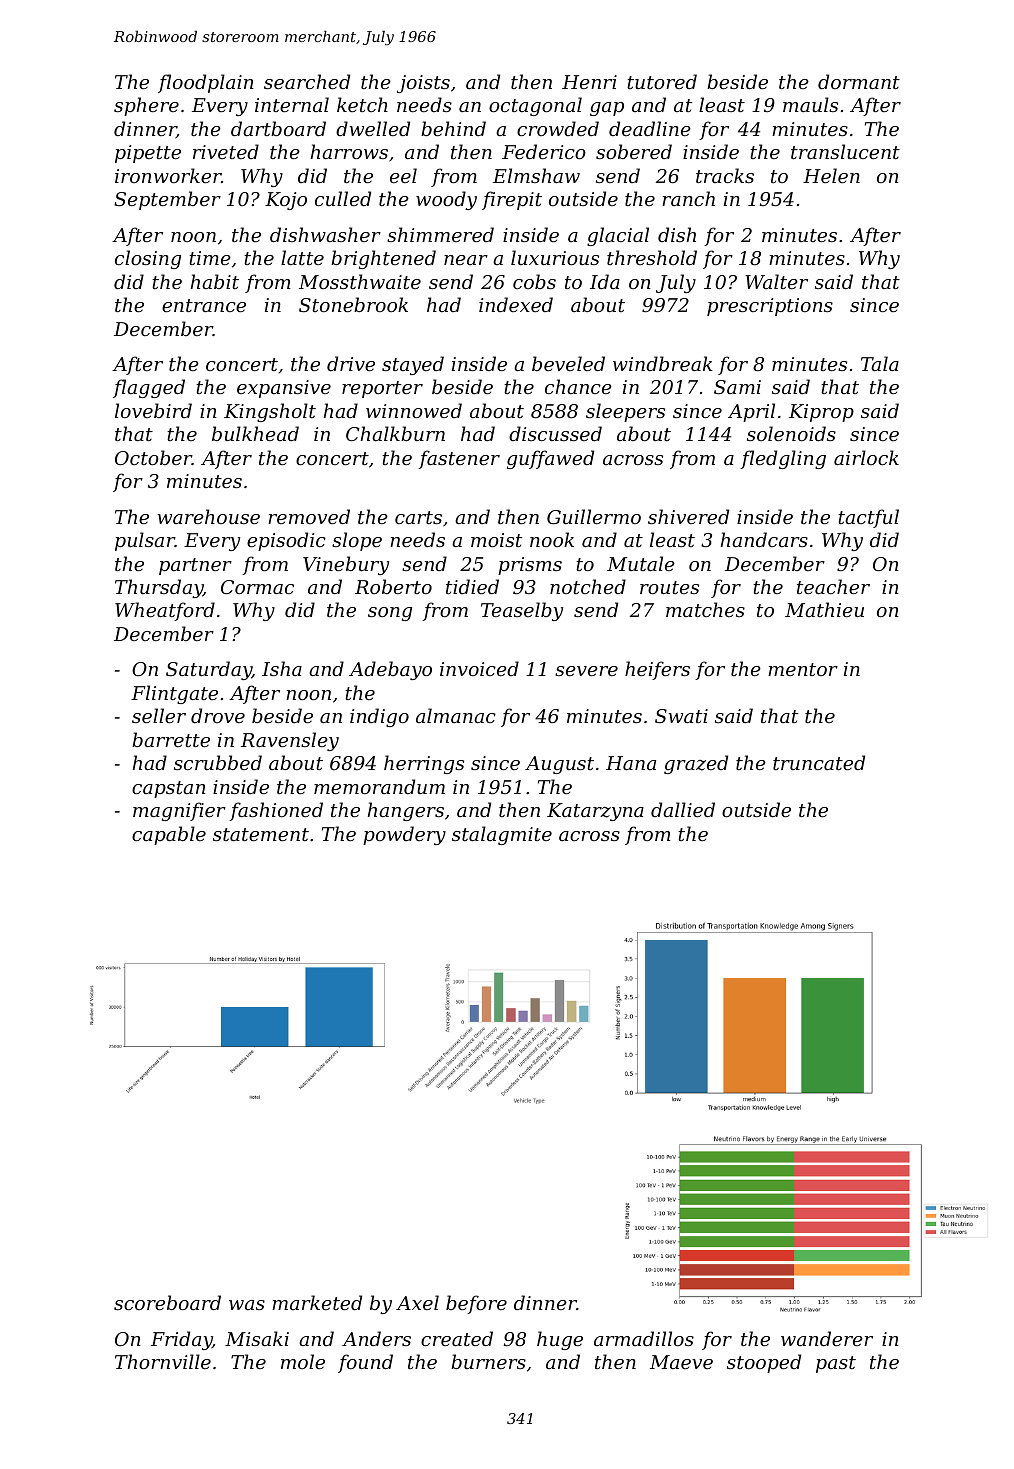 The width and height of the screenshot is (1014, 1469). What do you see at coordinates (696, 764) in the screenshot?
I see `grazed` at bounding box center [696, 764].
